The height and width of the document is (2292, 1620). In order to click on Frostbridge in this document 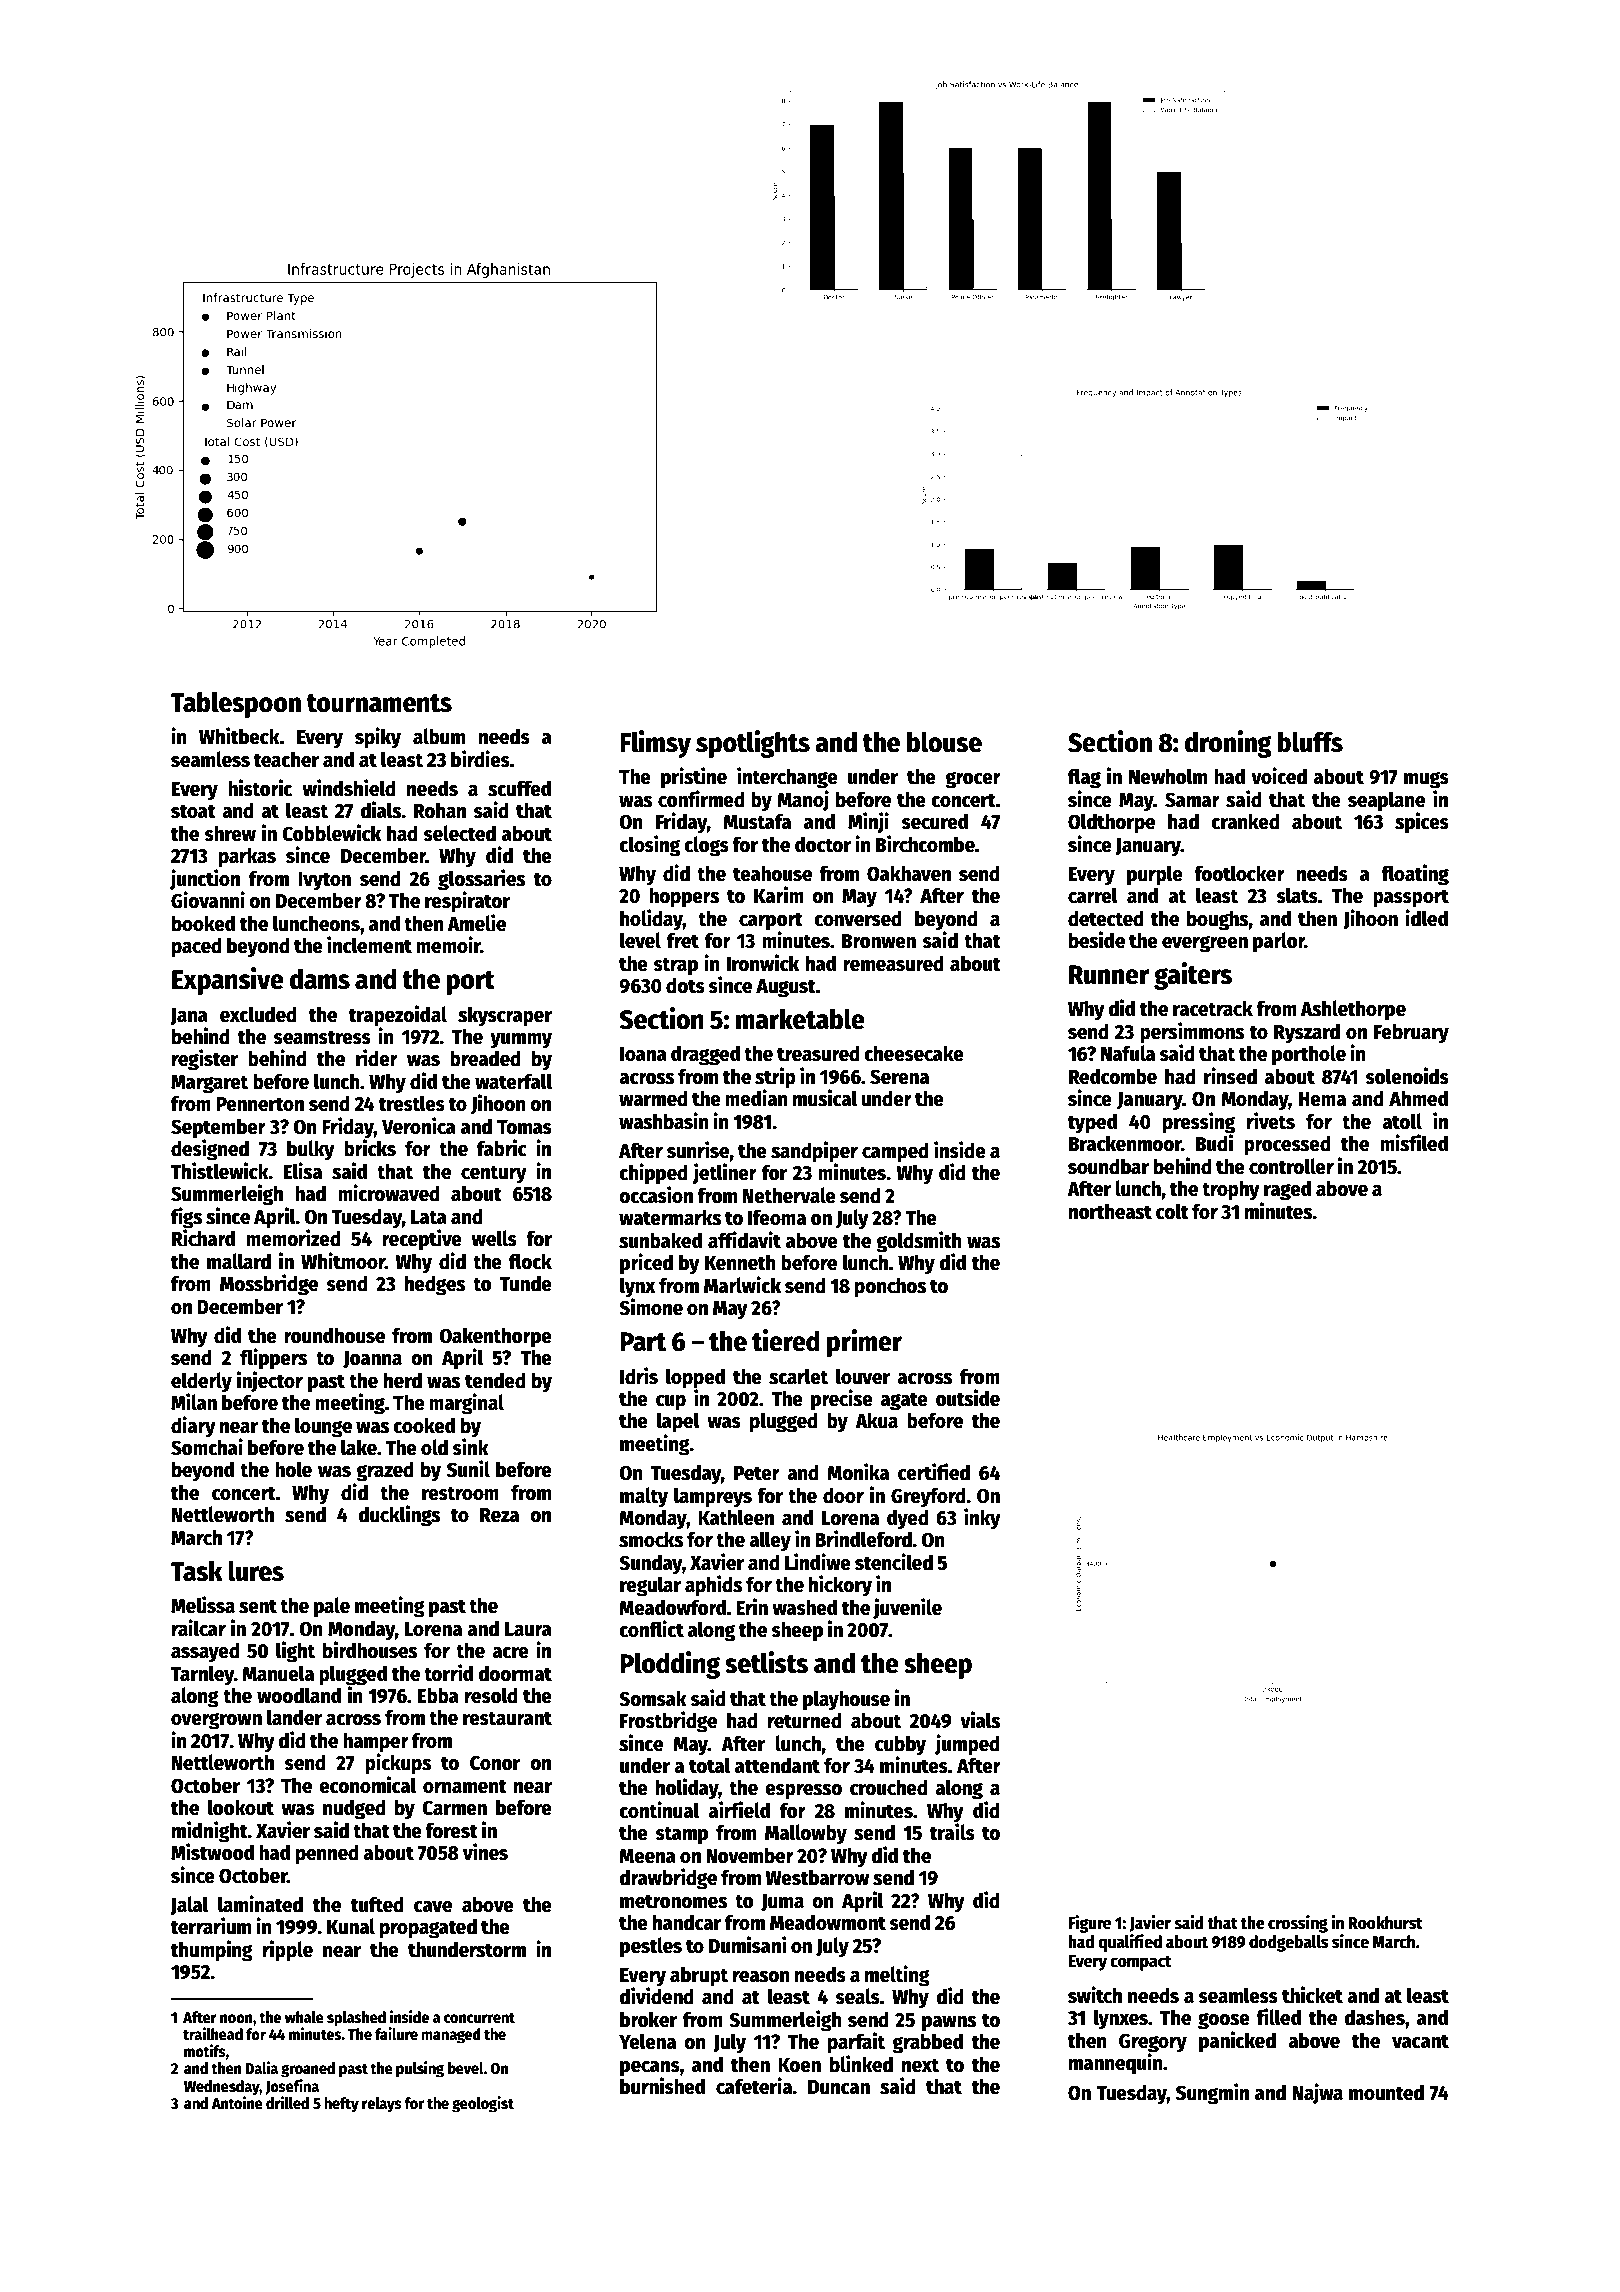, I will do `click(668, 1722)`.
